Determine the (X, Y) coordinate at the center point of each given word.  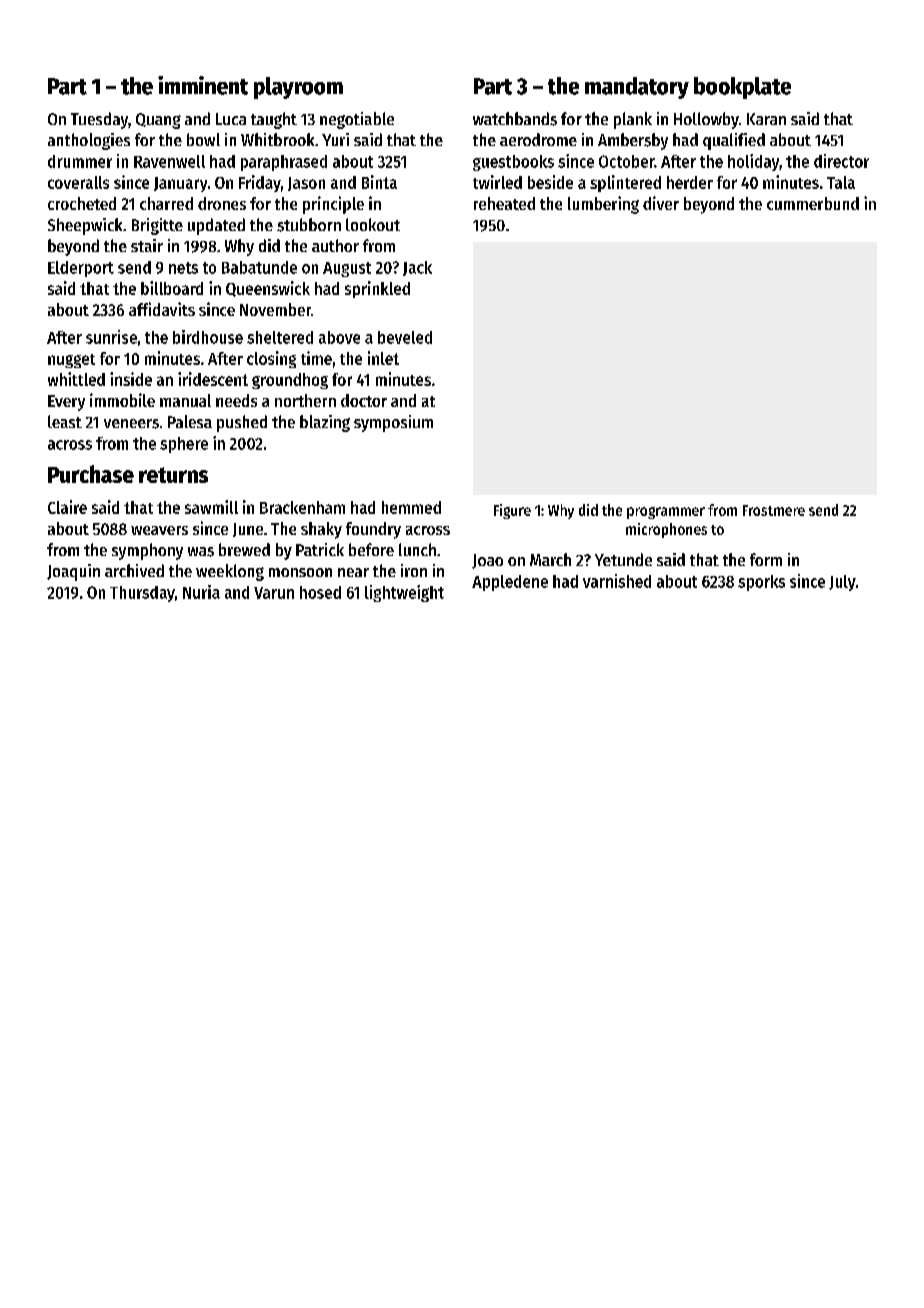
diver (661, 203)
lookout (373, 224)
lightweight (404, 593)
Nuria (201, 592)
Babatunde (259, 267)
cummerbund (813, 203)
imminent (203, 85)
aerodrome (538, 139)
